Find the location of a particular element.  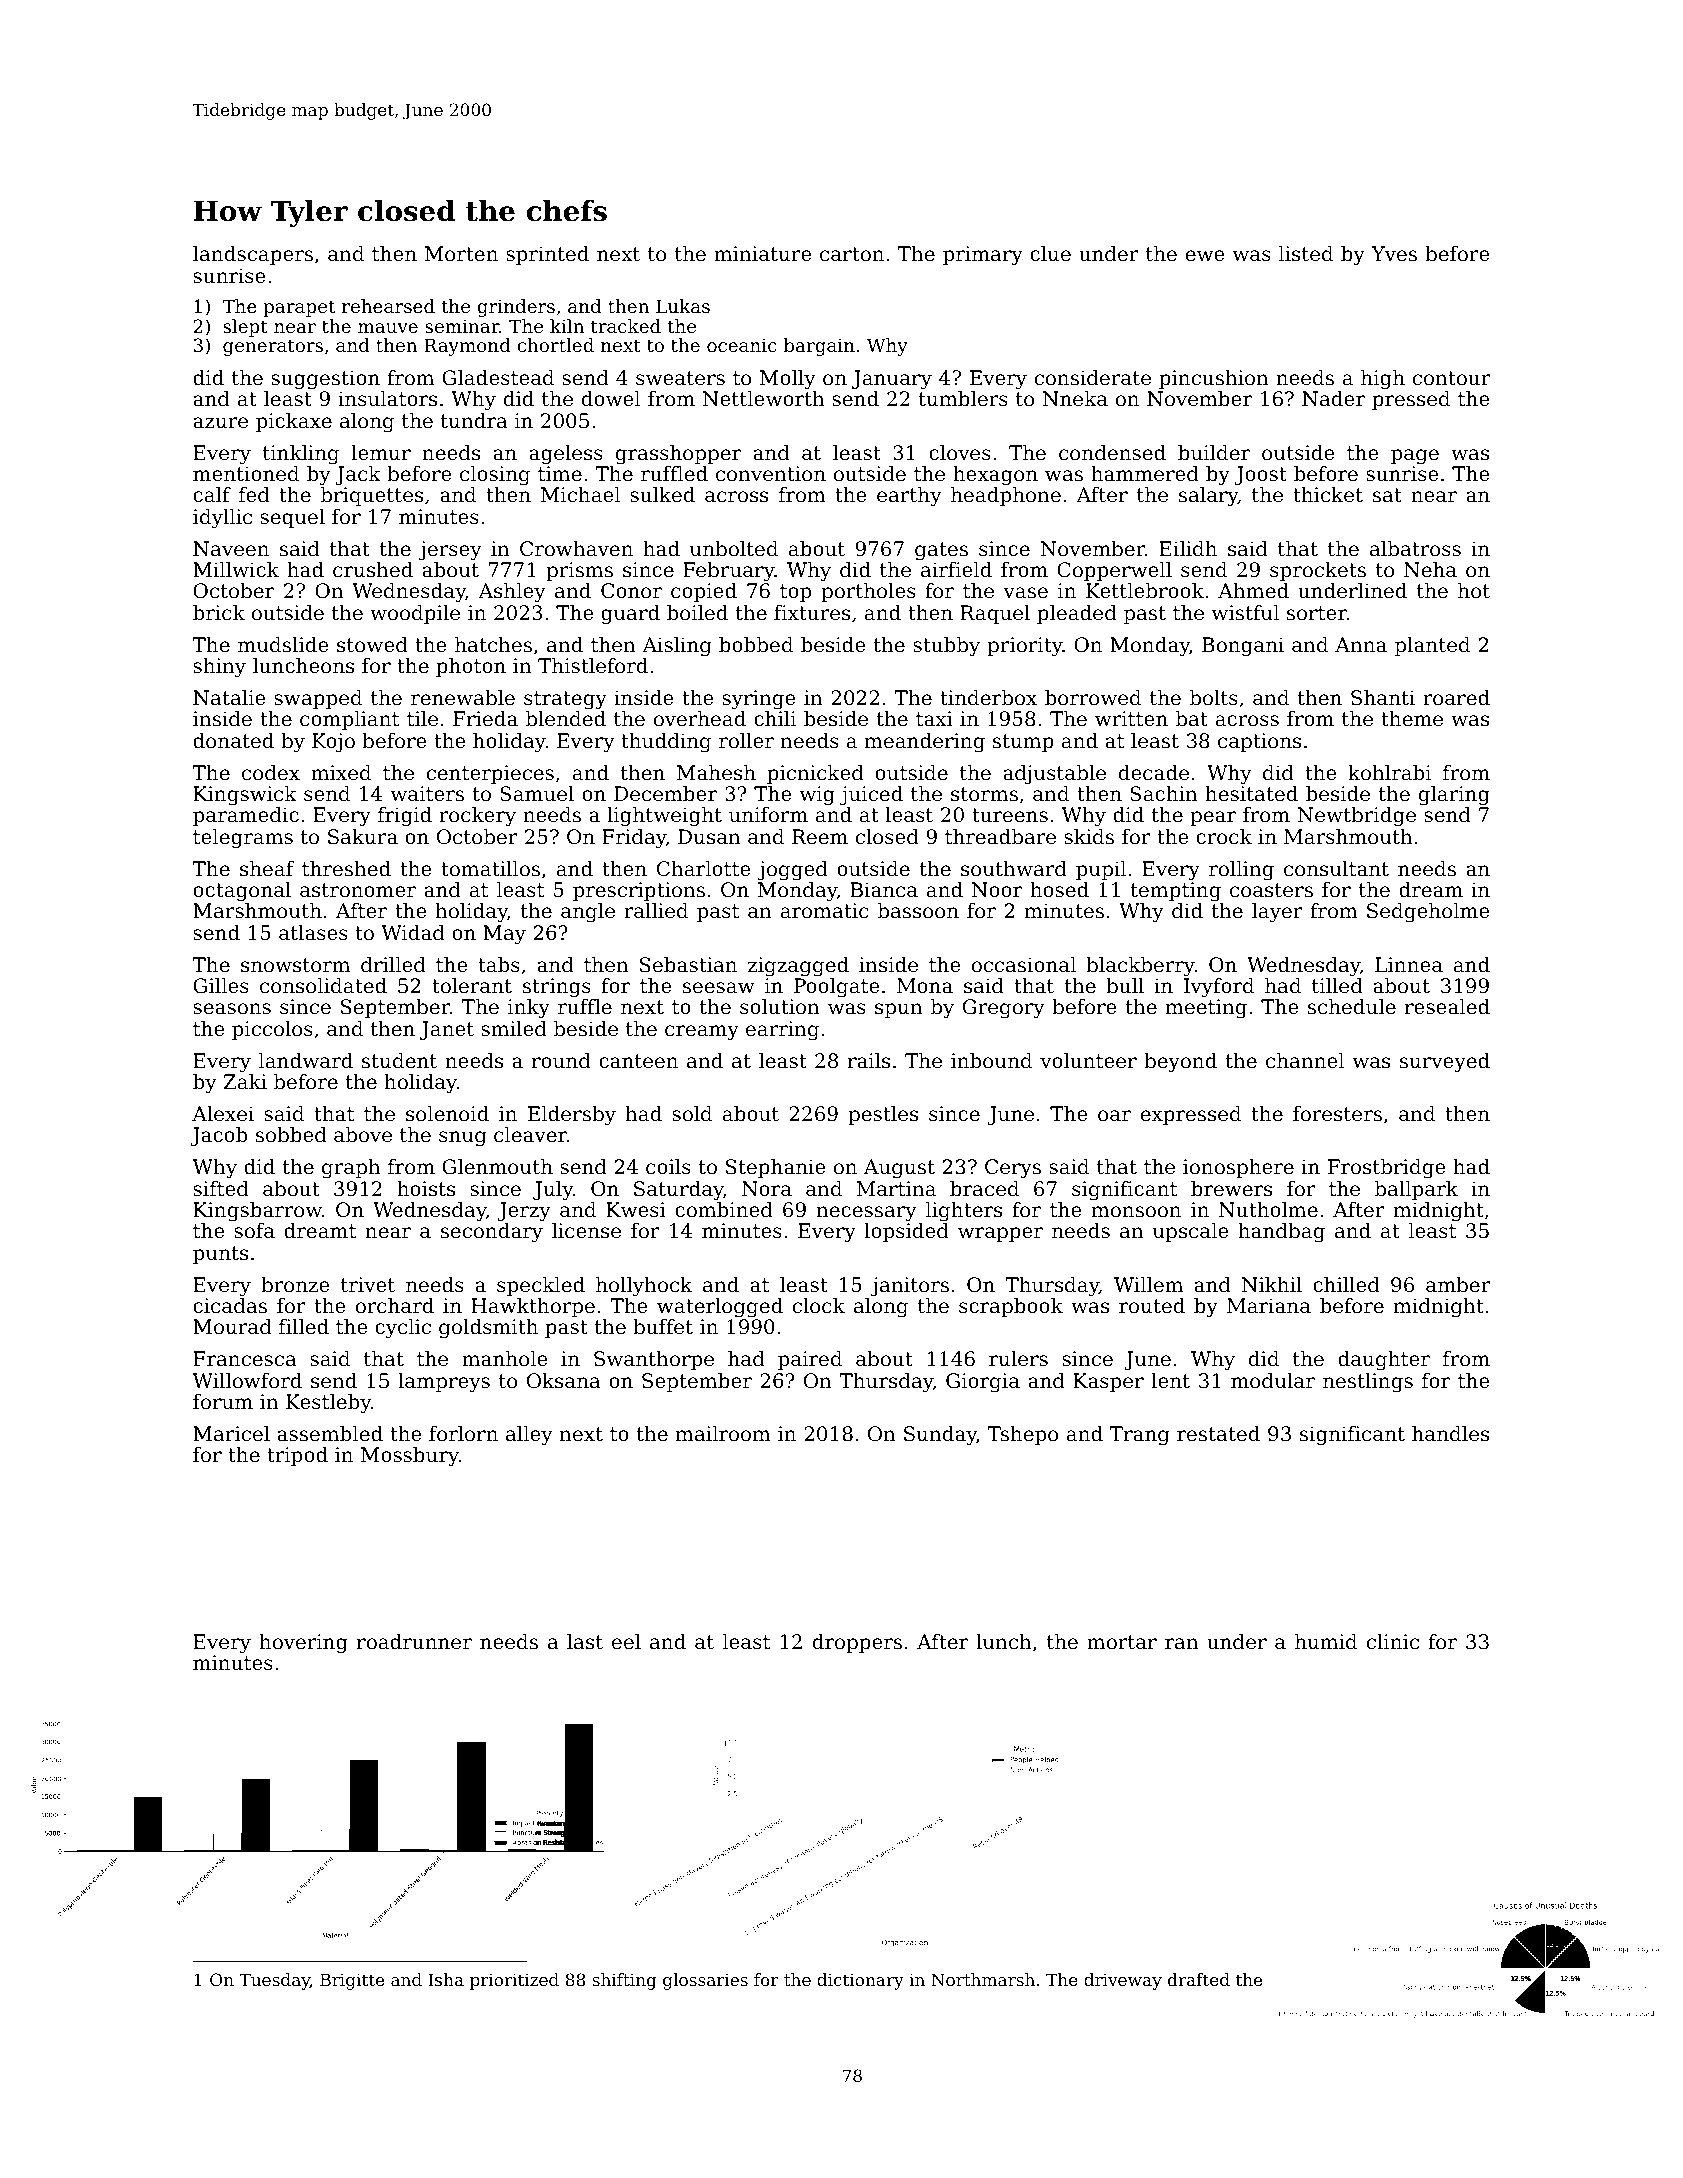

trivet is located at coordinates (368, 1285).
